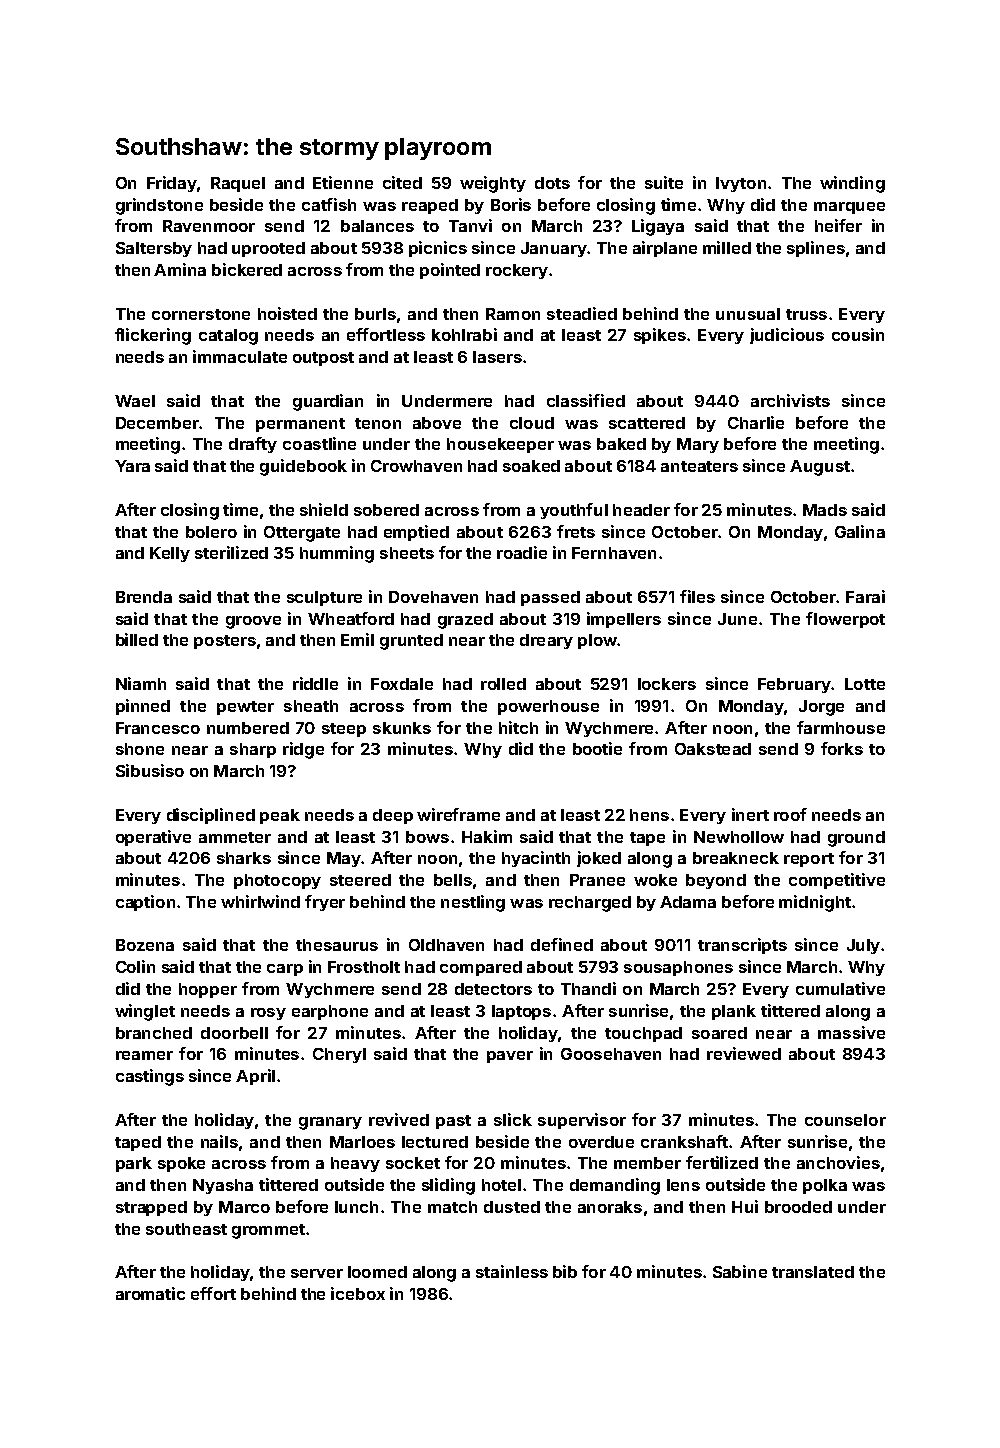 The width and height of the image is (1000, 1448). What do you see at coordinates (201, 314) in the image?
I see `cornerstone` at bounding box center [201, 314].
